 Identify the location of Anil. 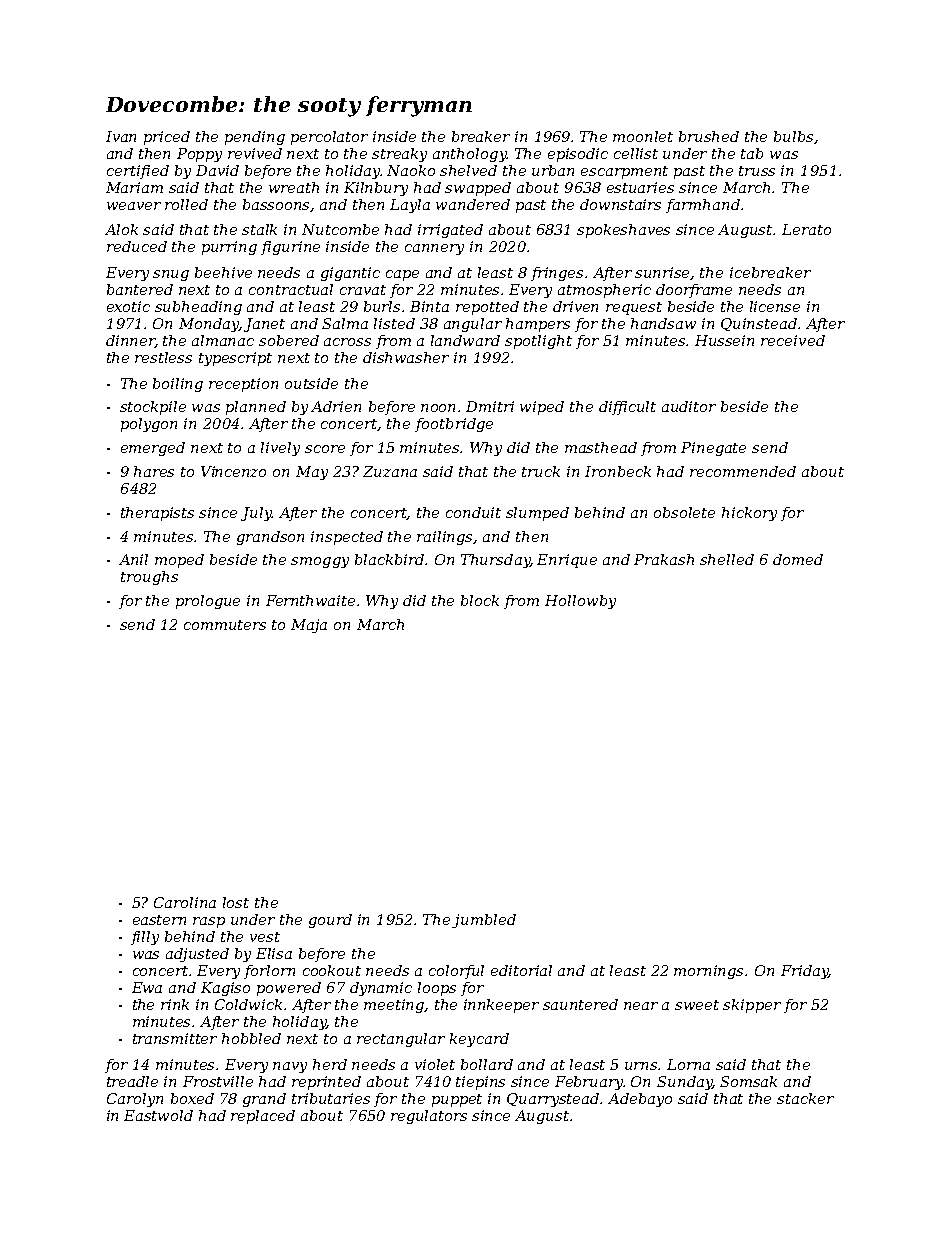
(133, 559).
